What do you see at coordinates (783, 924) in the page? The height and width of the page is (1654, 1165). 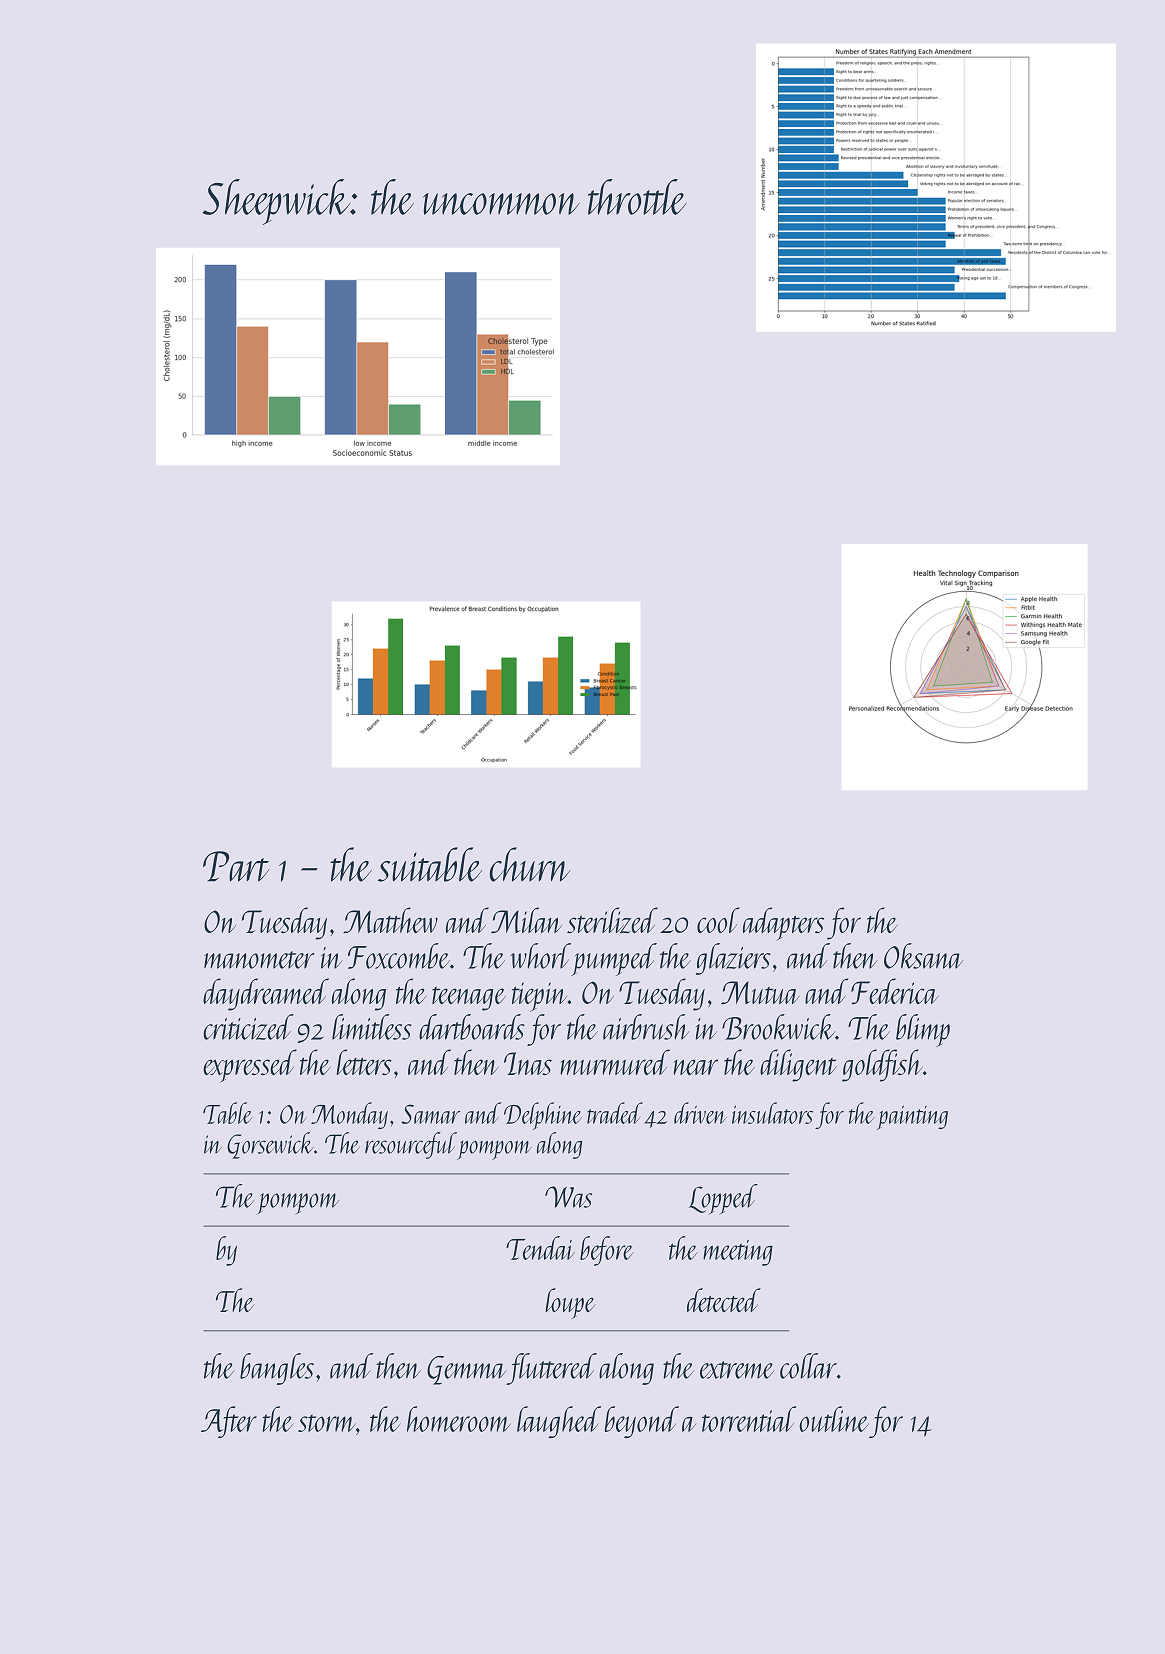 I see `adapters` at bounding box center [783, 924].
